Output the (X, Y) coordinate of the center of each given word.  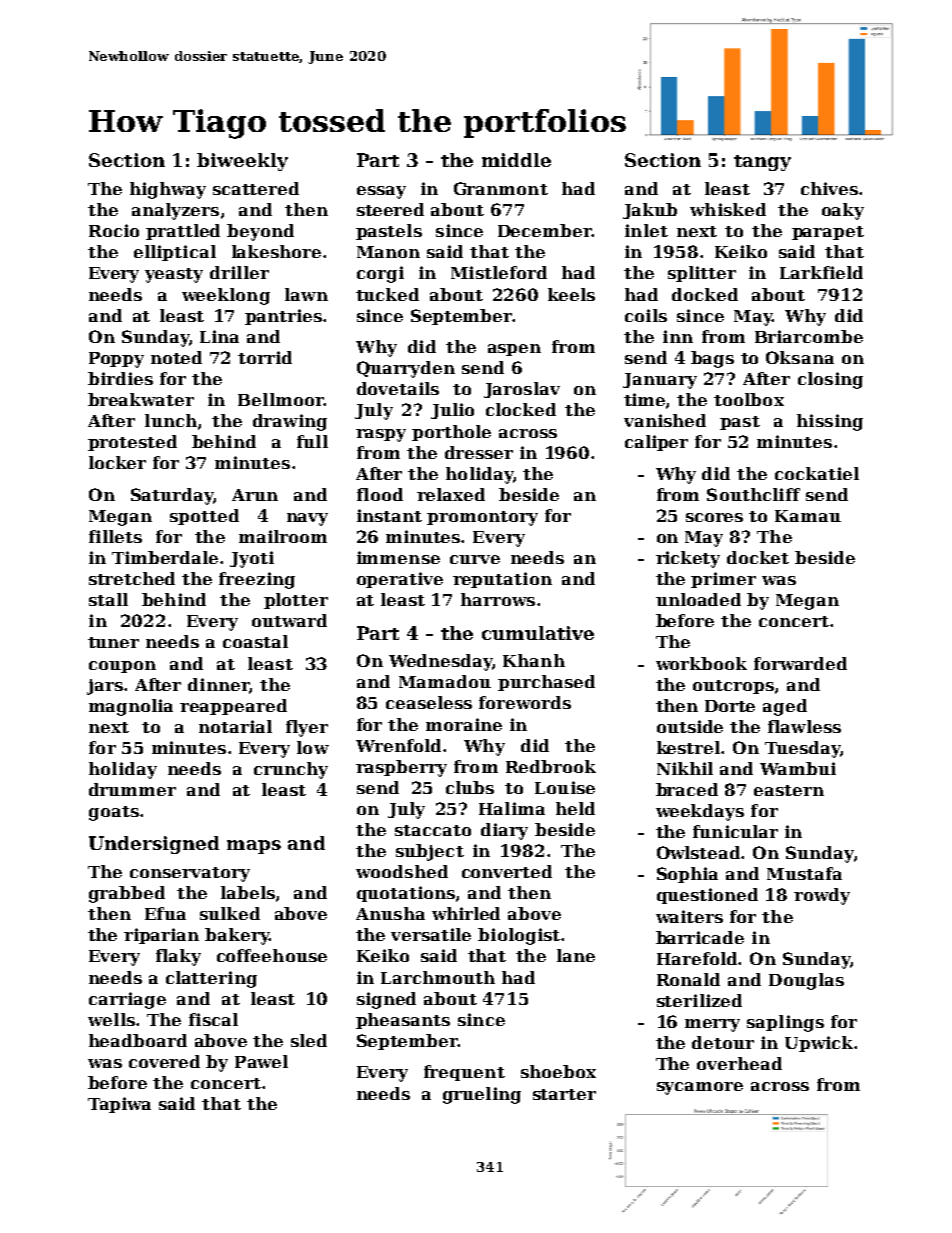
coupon (122, 667)
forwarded (800, 663)
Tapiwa (119, 1105)
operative (400, 580)
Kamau (808, 516)
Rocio (114, 230)
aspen (514, 350)
